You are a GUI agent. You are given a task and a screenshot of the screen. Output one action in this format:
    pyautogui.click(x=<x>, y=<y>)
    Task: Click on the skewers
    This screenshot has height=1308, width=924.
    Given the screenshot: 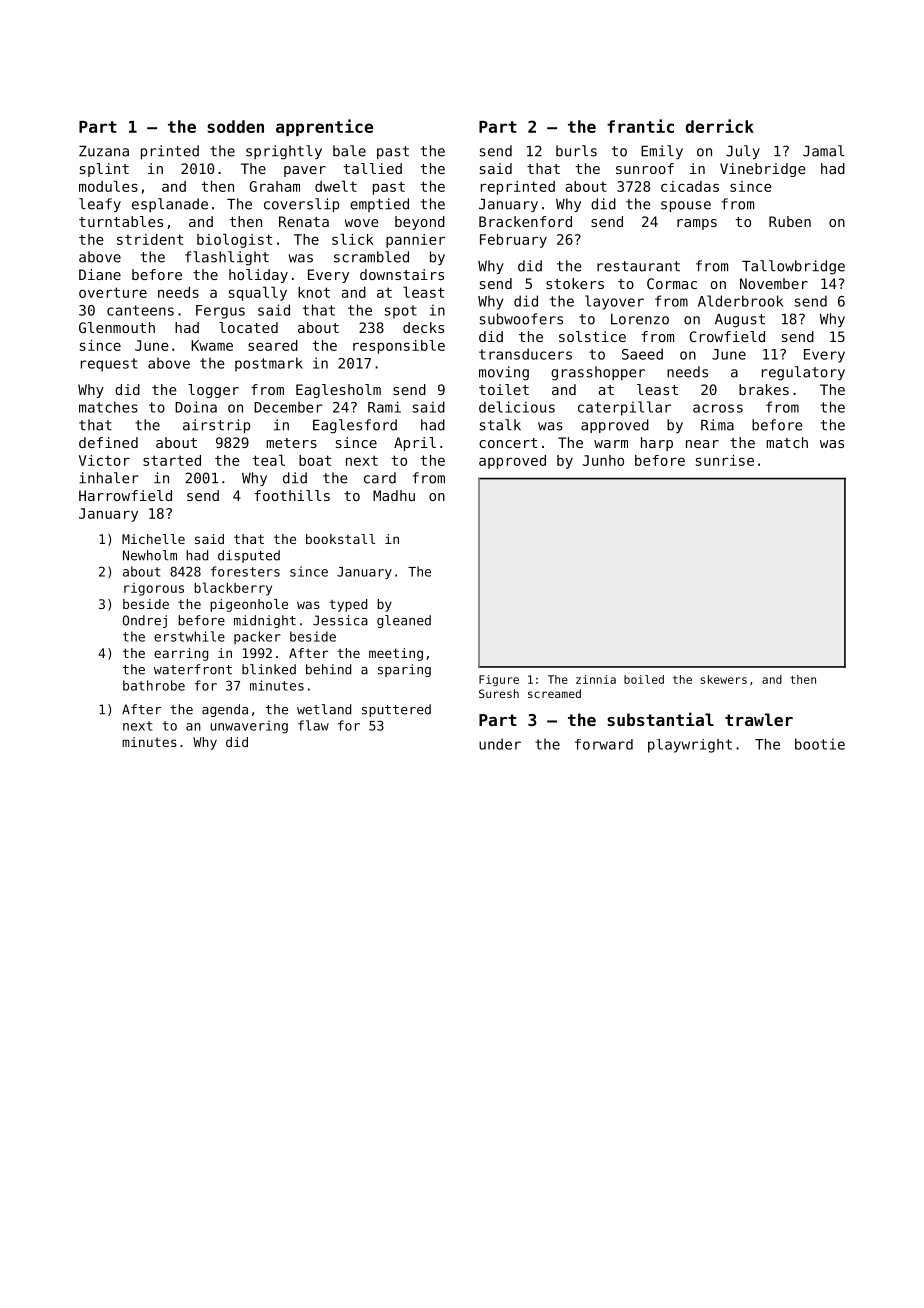 What is the action you would take?
    pyautogui.click(x=724, y=679)
